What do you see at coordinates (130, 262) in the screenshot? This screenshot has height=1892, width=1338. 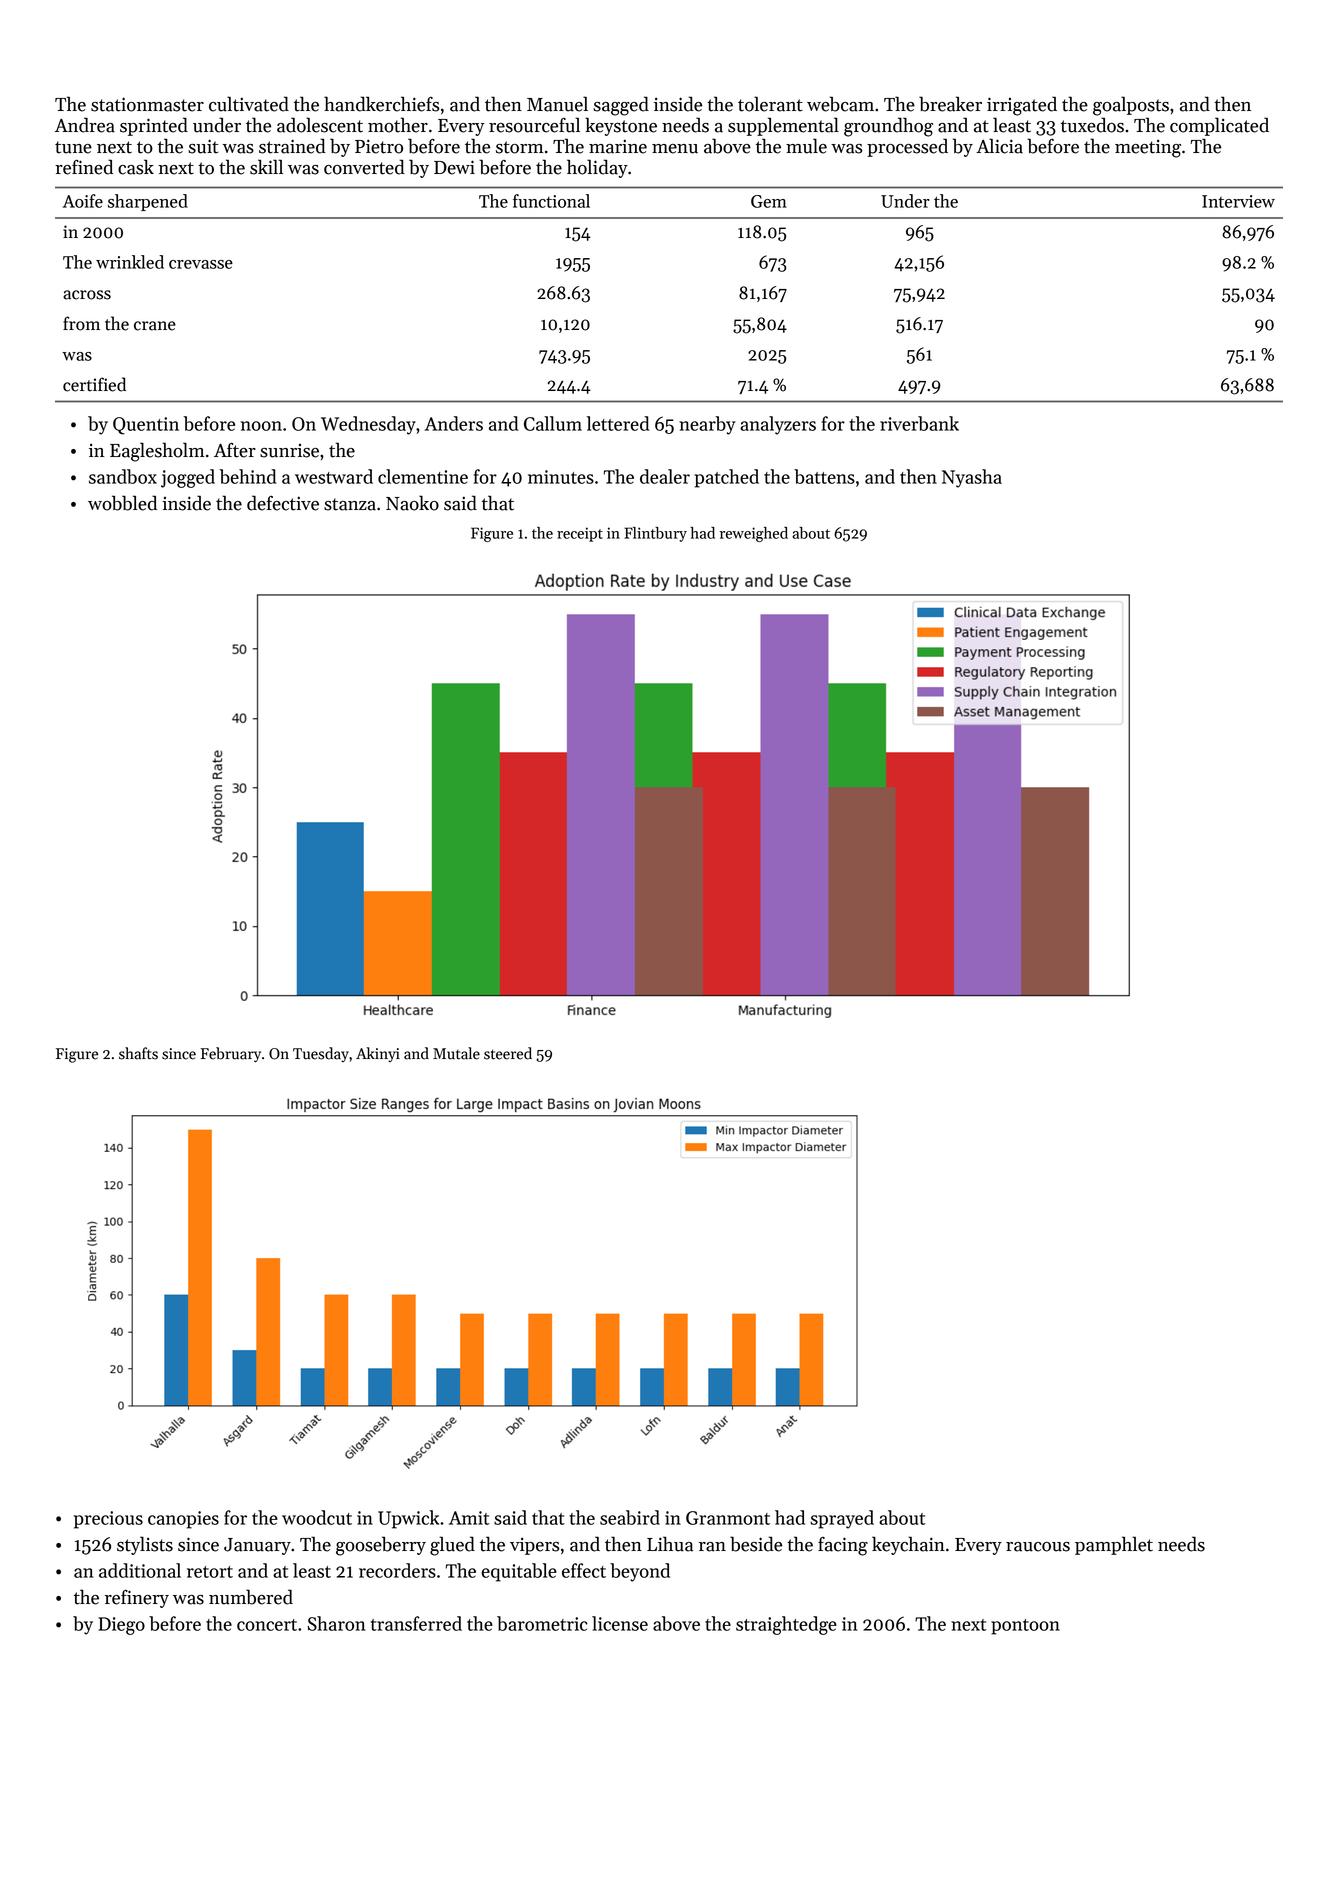 I see `wrinkled` at bounding box center [130, 262].
